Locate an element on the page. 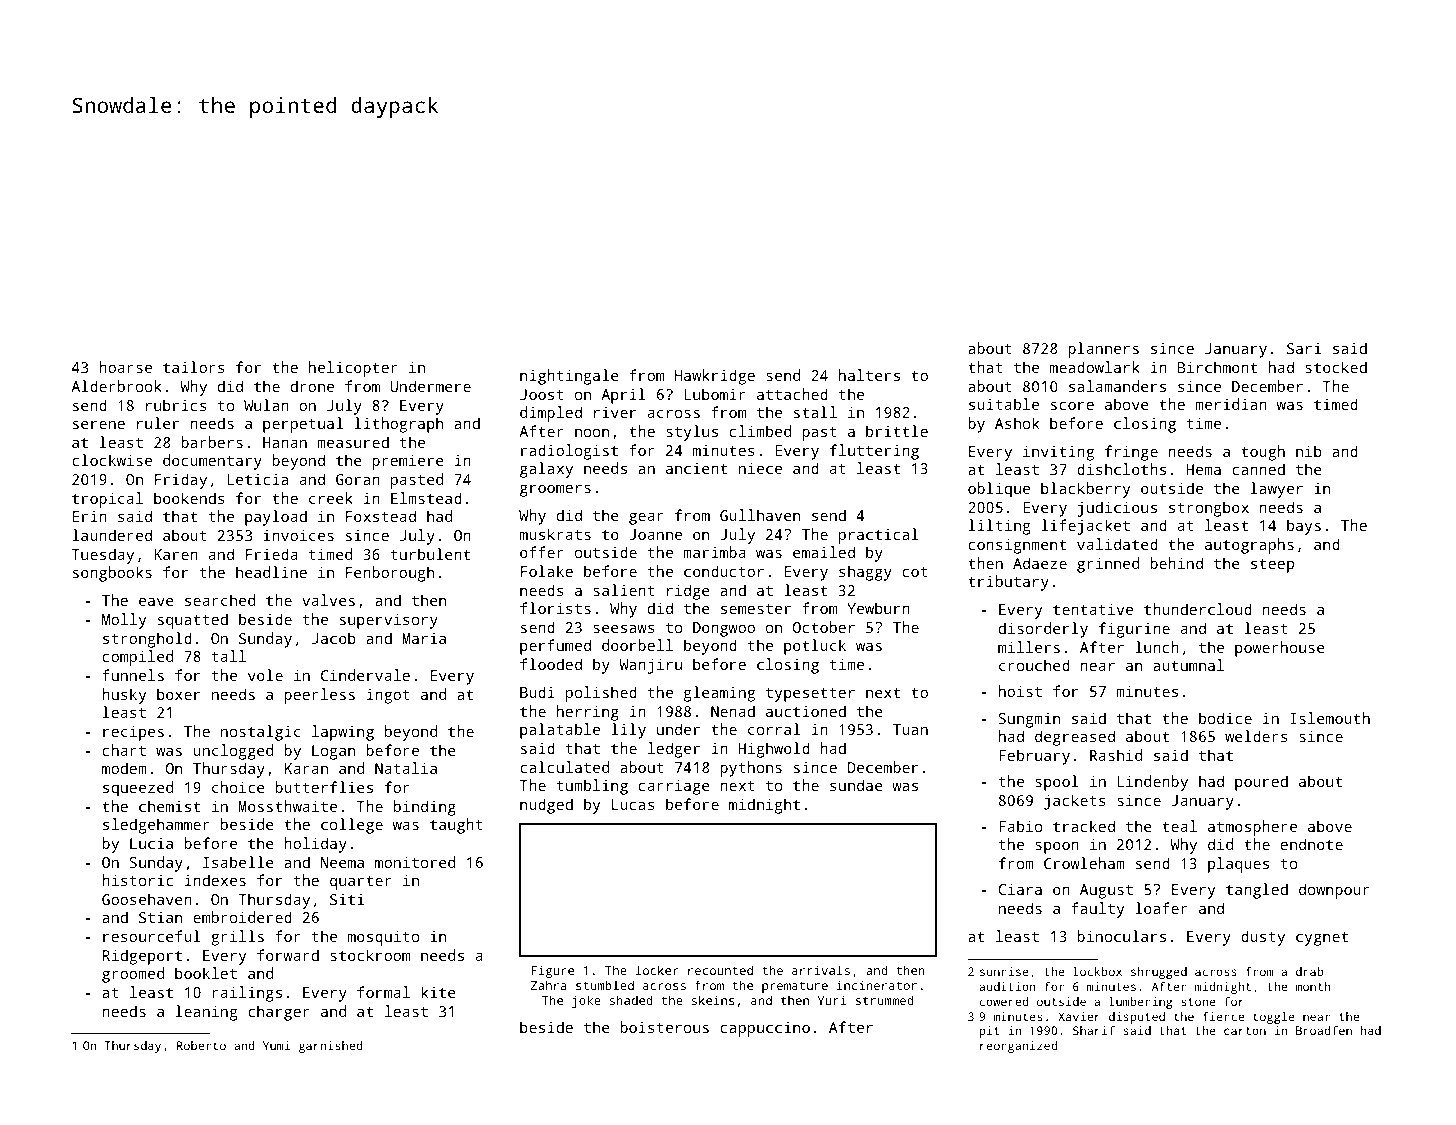 The image size is (1456, 1125). attached is located at coordinates (792, 394).
